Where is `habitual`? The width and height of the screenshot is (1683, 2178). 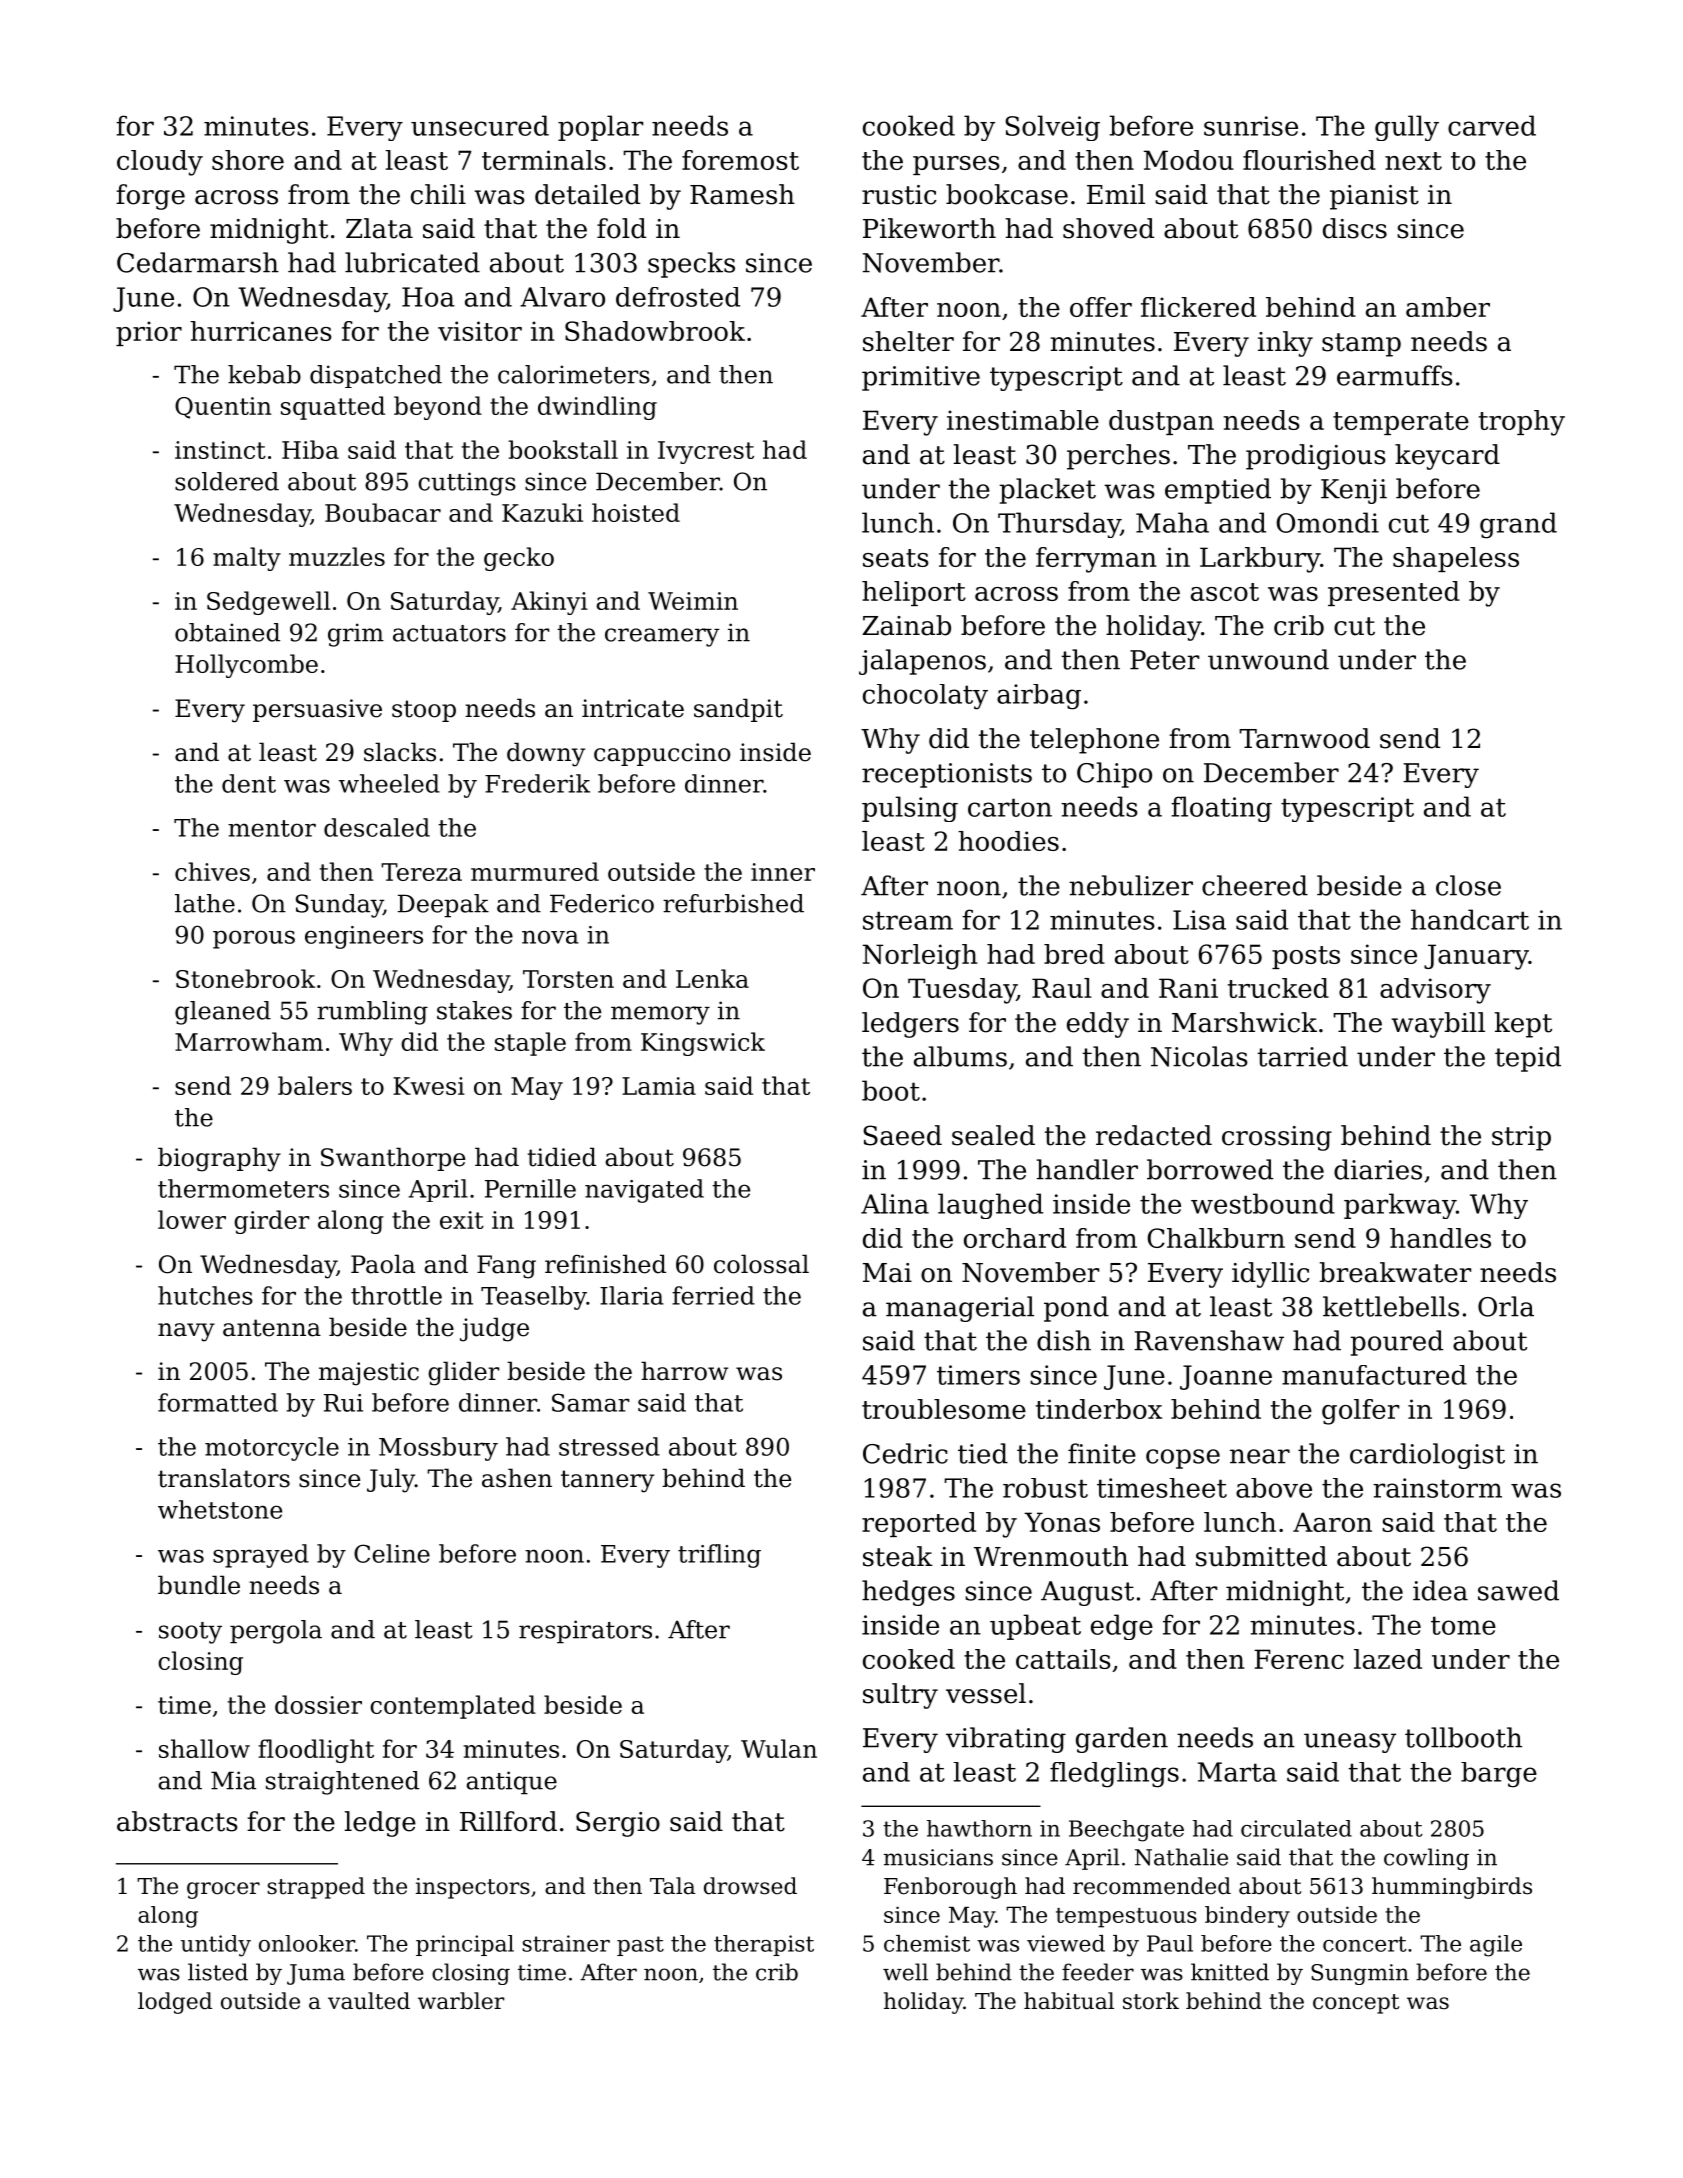
habitual is located at coordinates (1069, 2001).
